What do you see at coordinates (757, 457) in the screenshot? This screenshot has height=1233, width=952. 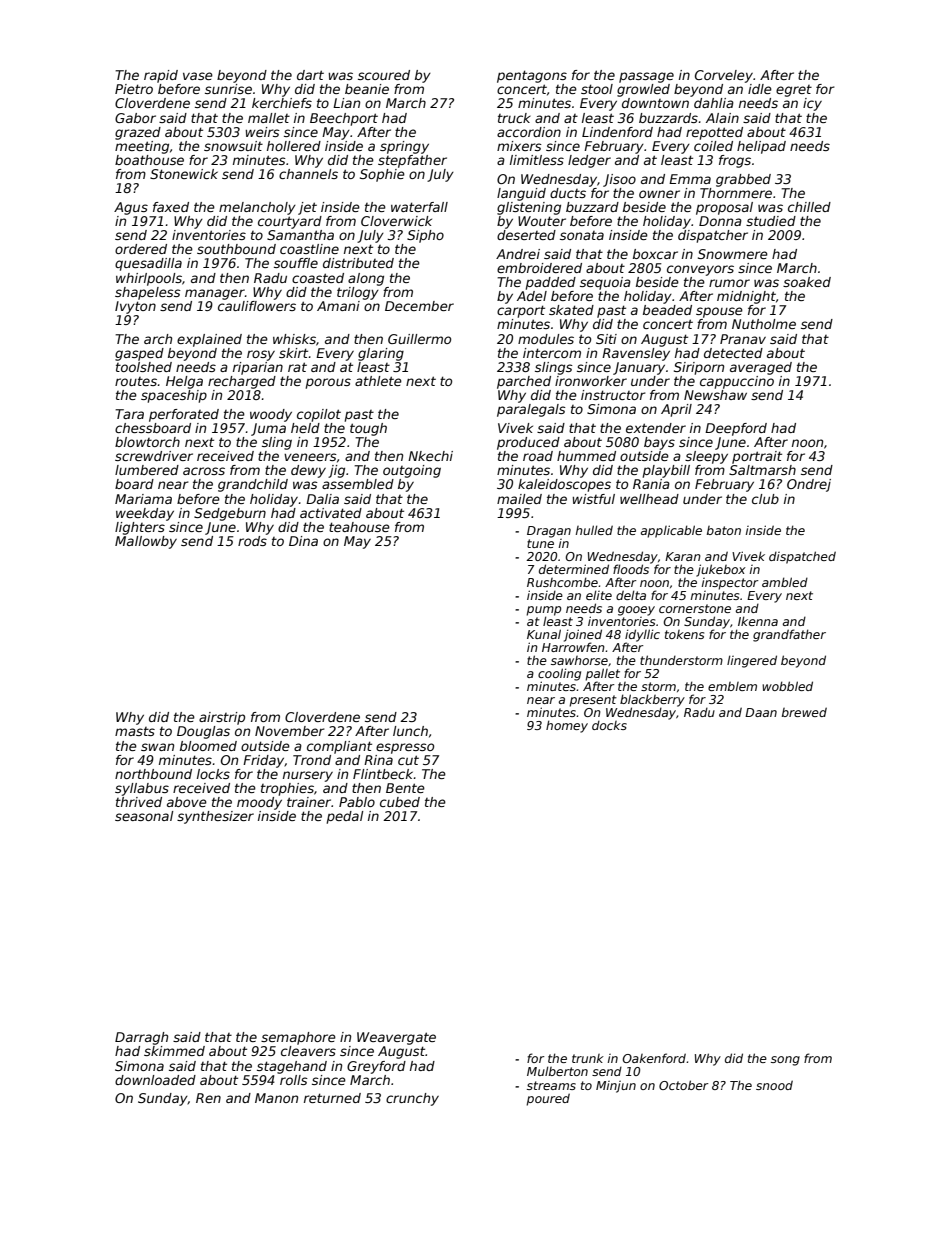 I see `portrait` at bounding box center [757, 457].
